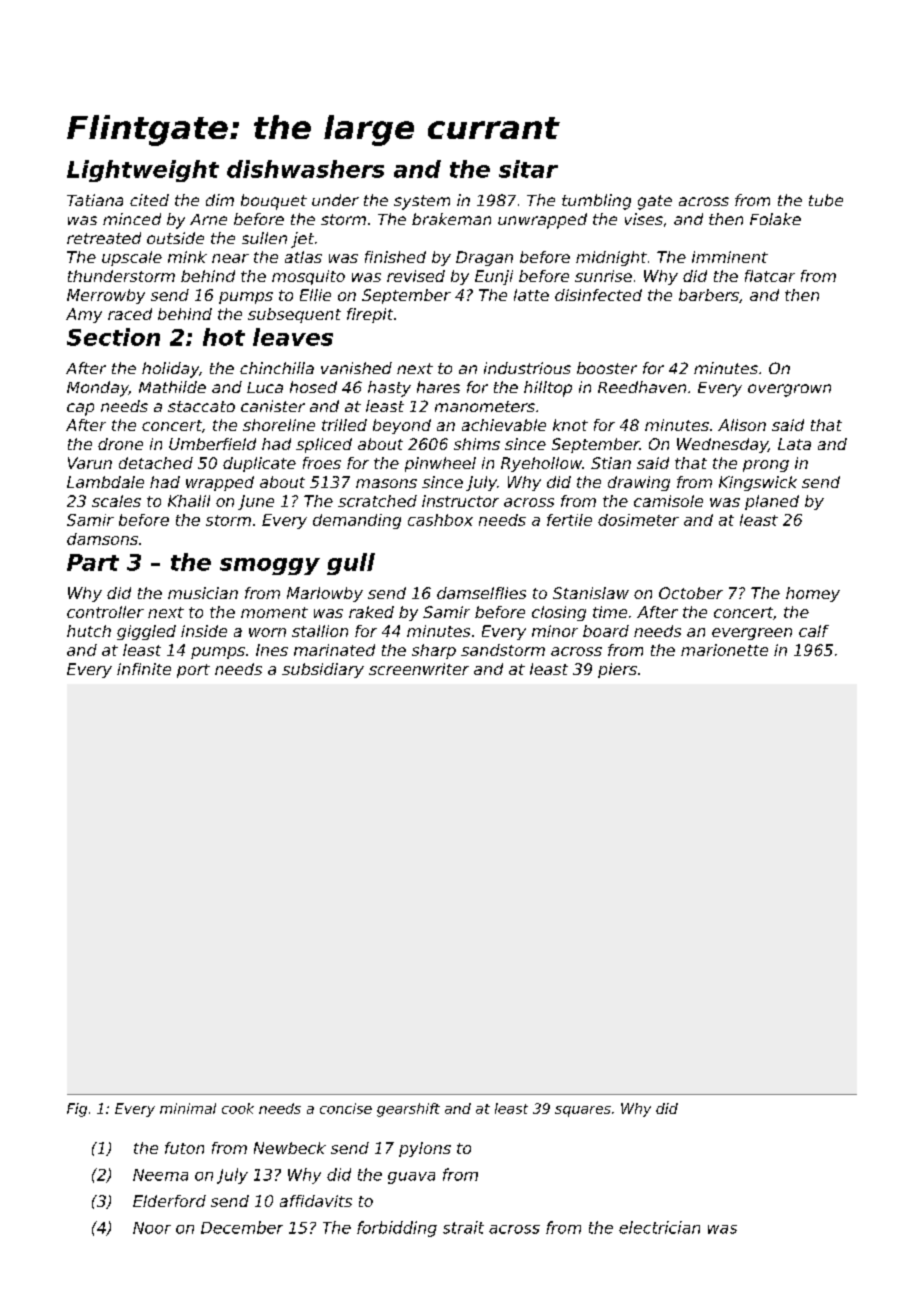 The image size is (924, 1308). Describe the element at coordinates (528, 169) in the image. I see `sitar` at that location.
